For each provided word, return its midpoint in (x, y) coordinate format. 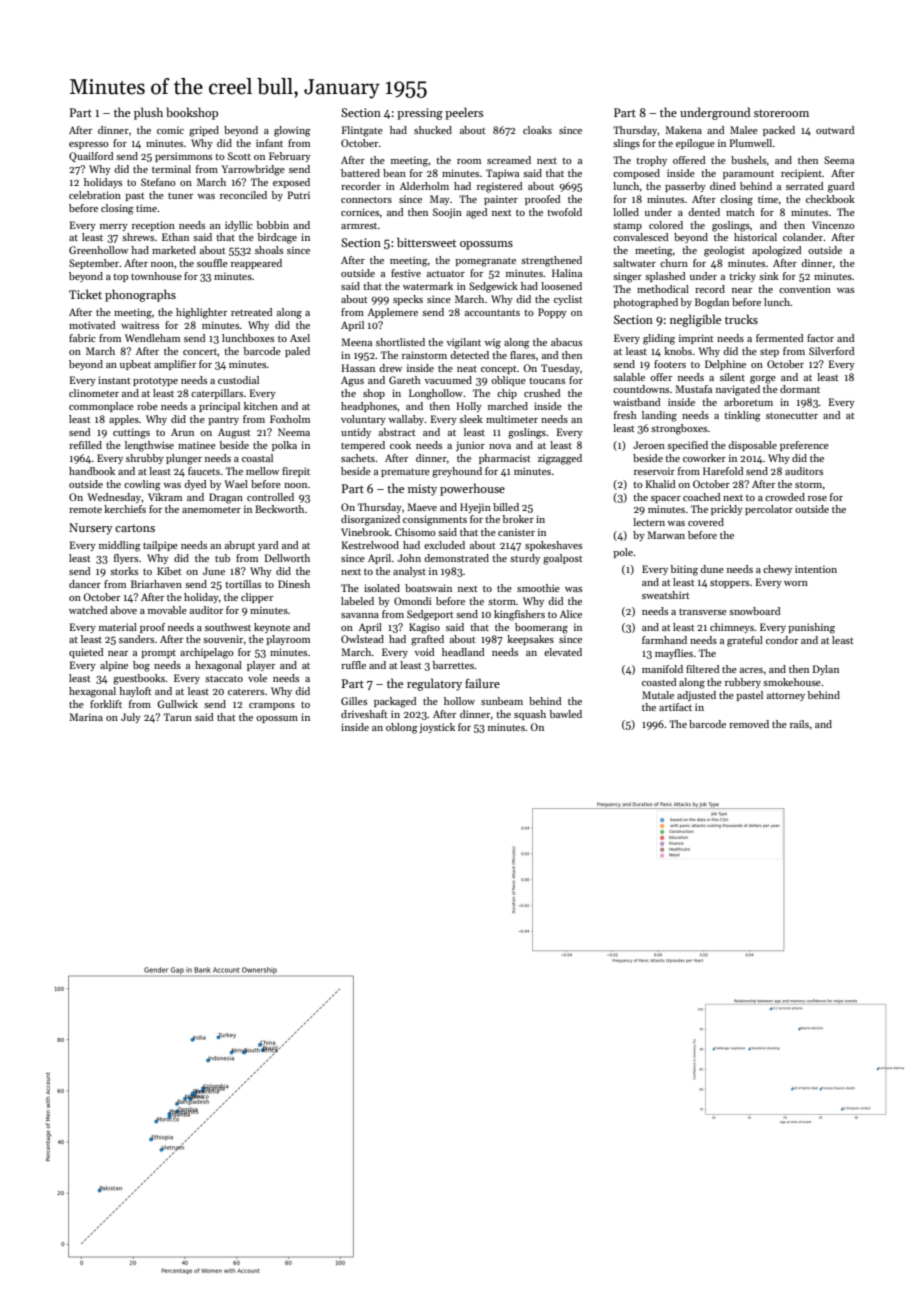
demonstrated (456, 558)
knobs (678, 351)
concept (499, 370)
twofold (564, 212)
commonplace (101, 407)
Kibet (169, 571)
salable (629, 377)
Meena (356, 342)
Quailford (91, 157)
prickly (727, 510)
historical (755, 237)
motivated (92, 325)
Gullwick (177, 704)
